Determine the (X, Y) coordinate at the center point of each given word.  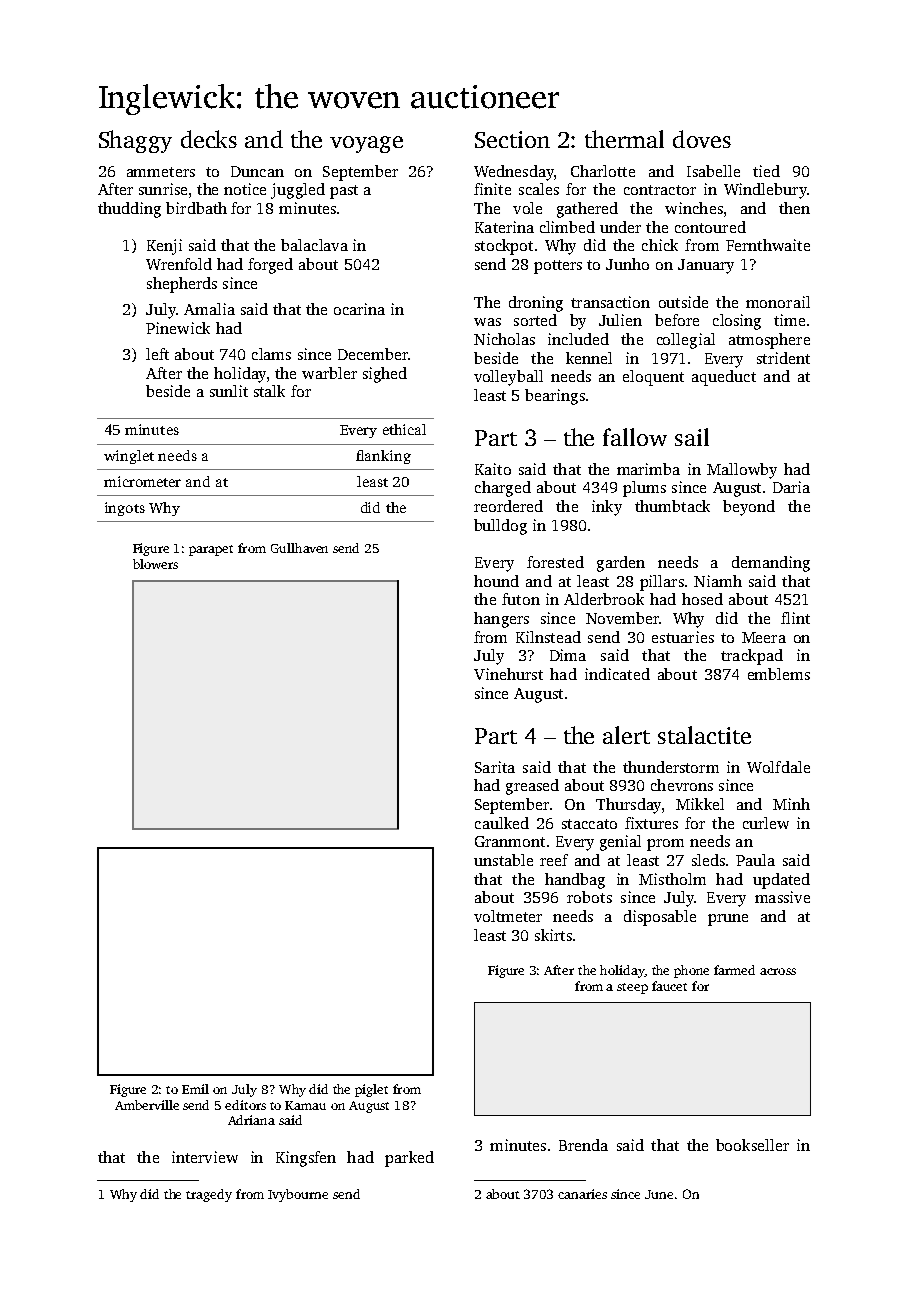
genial (620, 843)
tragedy (209, 1195)
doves (702, 139)
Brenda (583, 1145)
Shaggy (135, 141)
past (344, 192)
